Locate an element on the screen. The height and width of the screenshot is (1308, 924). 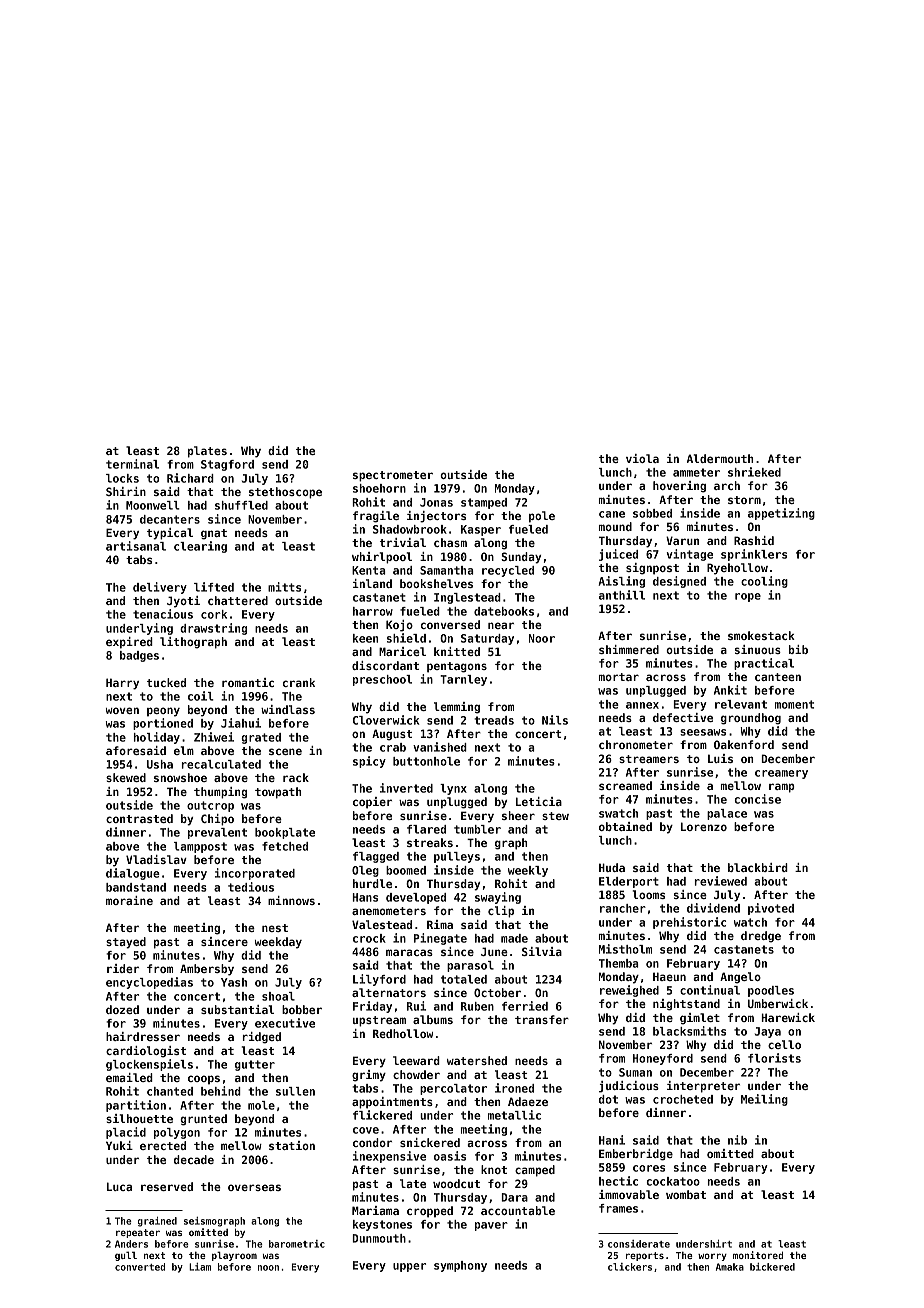
overseas is located at coordinates (254, 1187).
